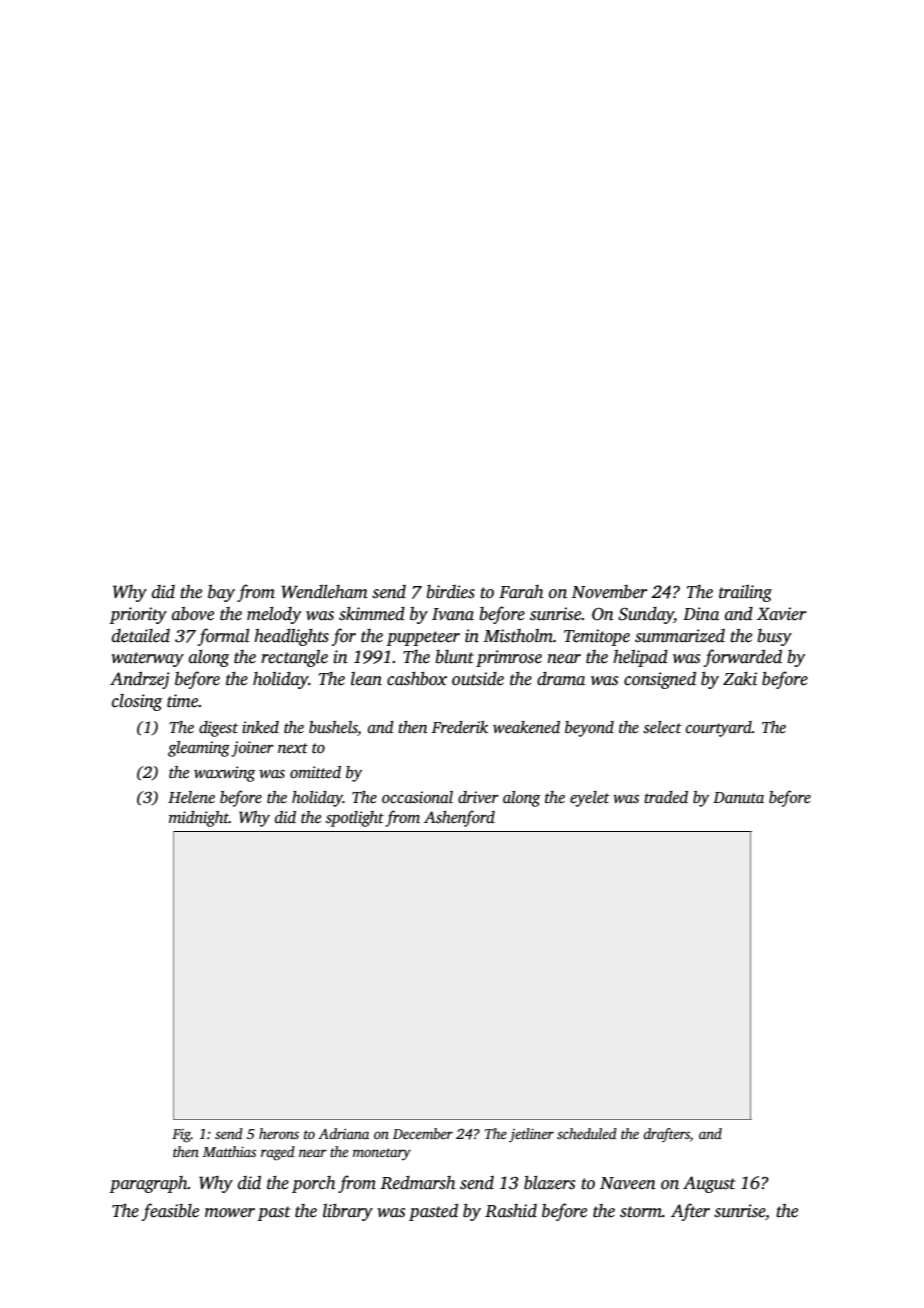 The height and width of the document is (1308, 924). I want to click on Danuta, so click(738, 797).
